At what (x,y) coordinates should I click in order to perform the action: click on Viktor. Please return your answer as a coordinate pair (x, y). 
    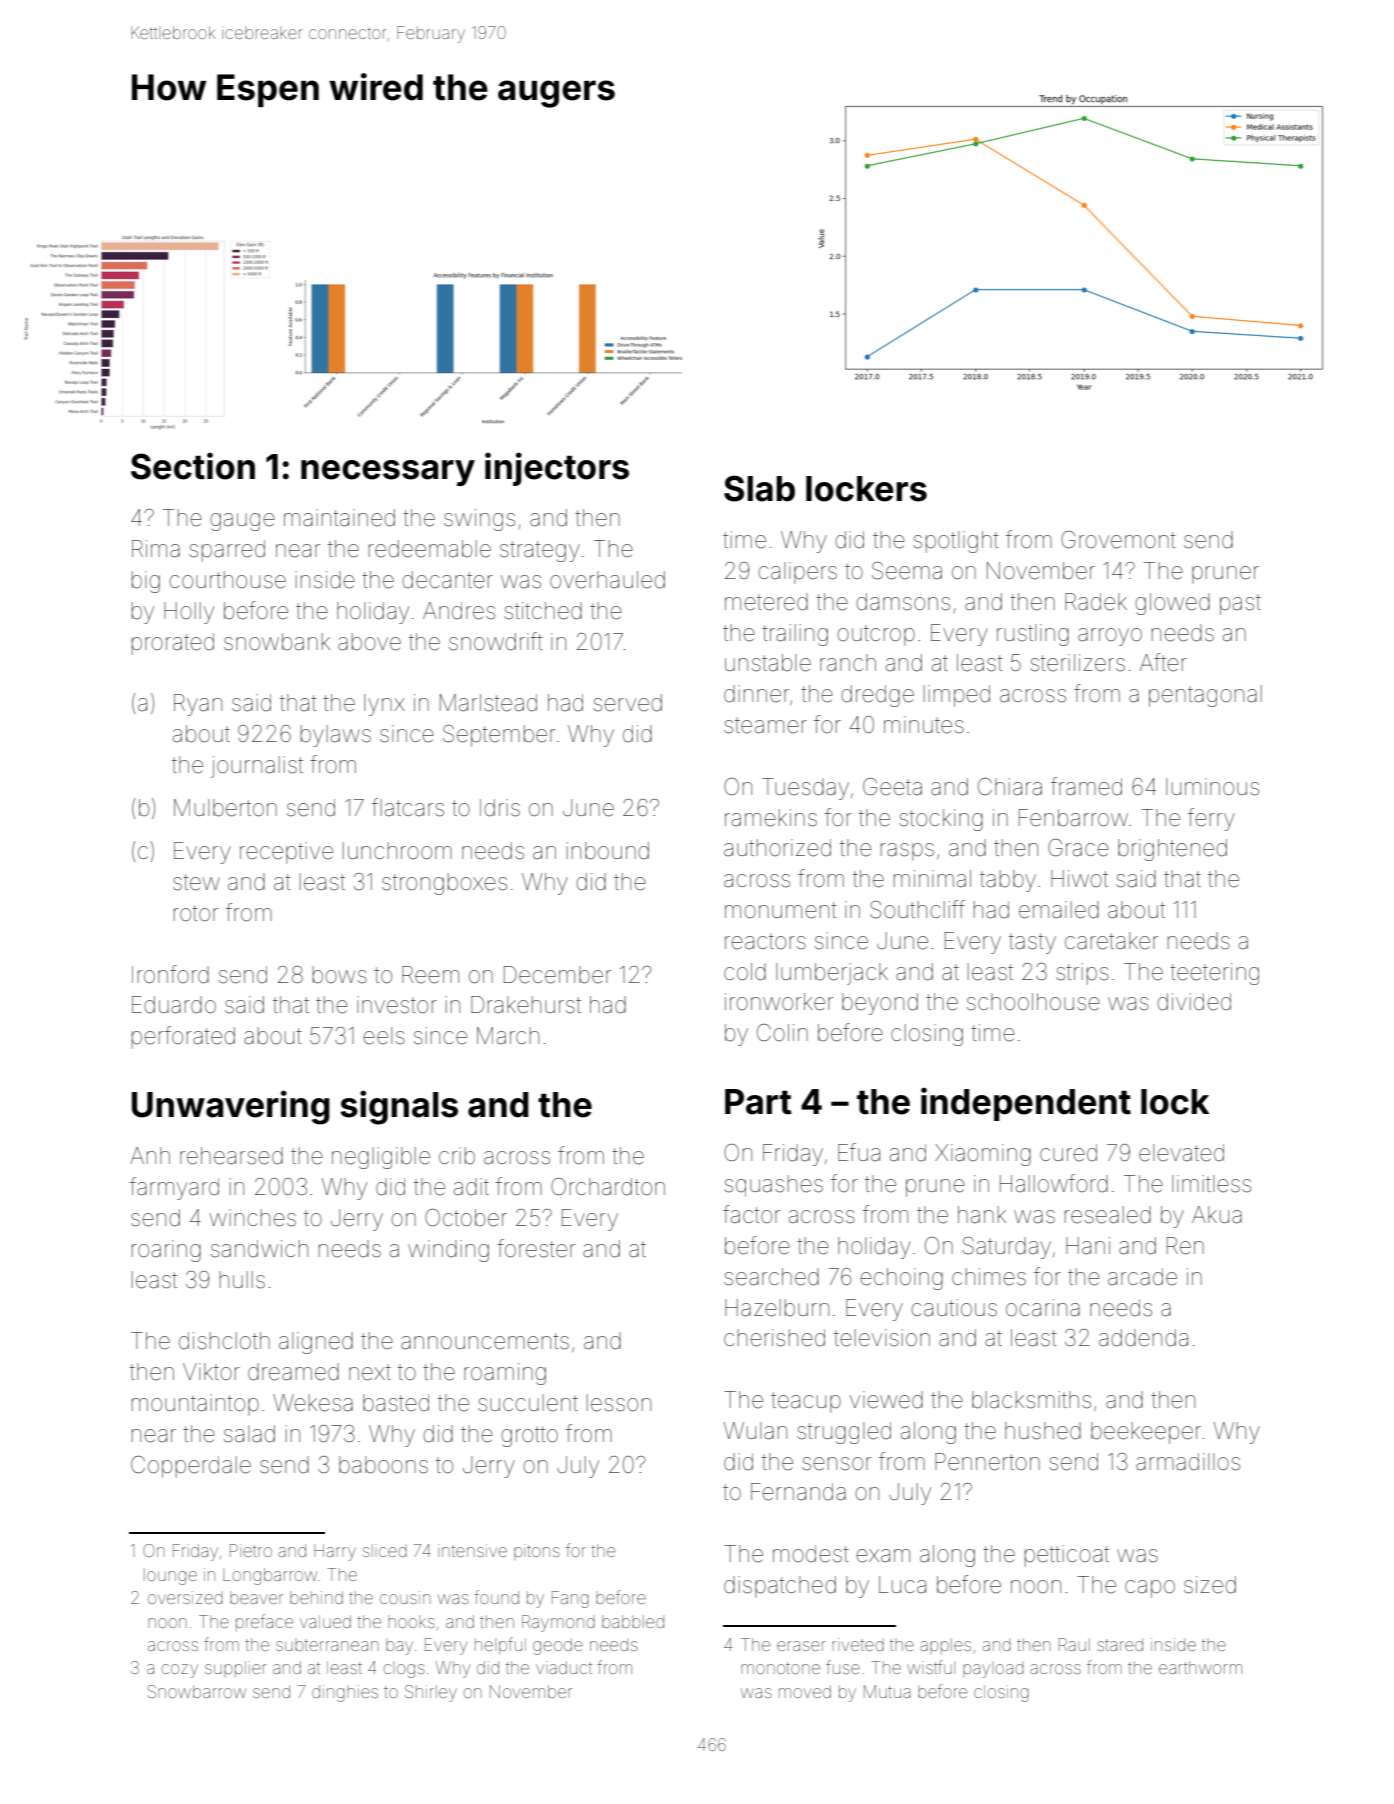
    Looking at the image, I should click on (211, 1371).
